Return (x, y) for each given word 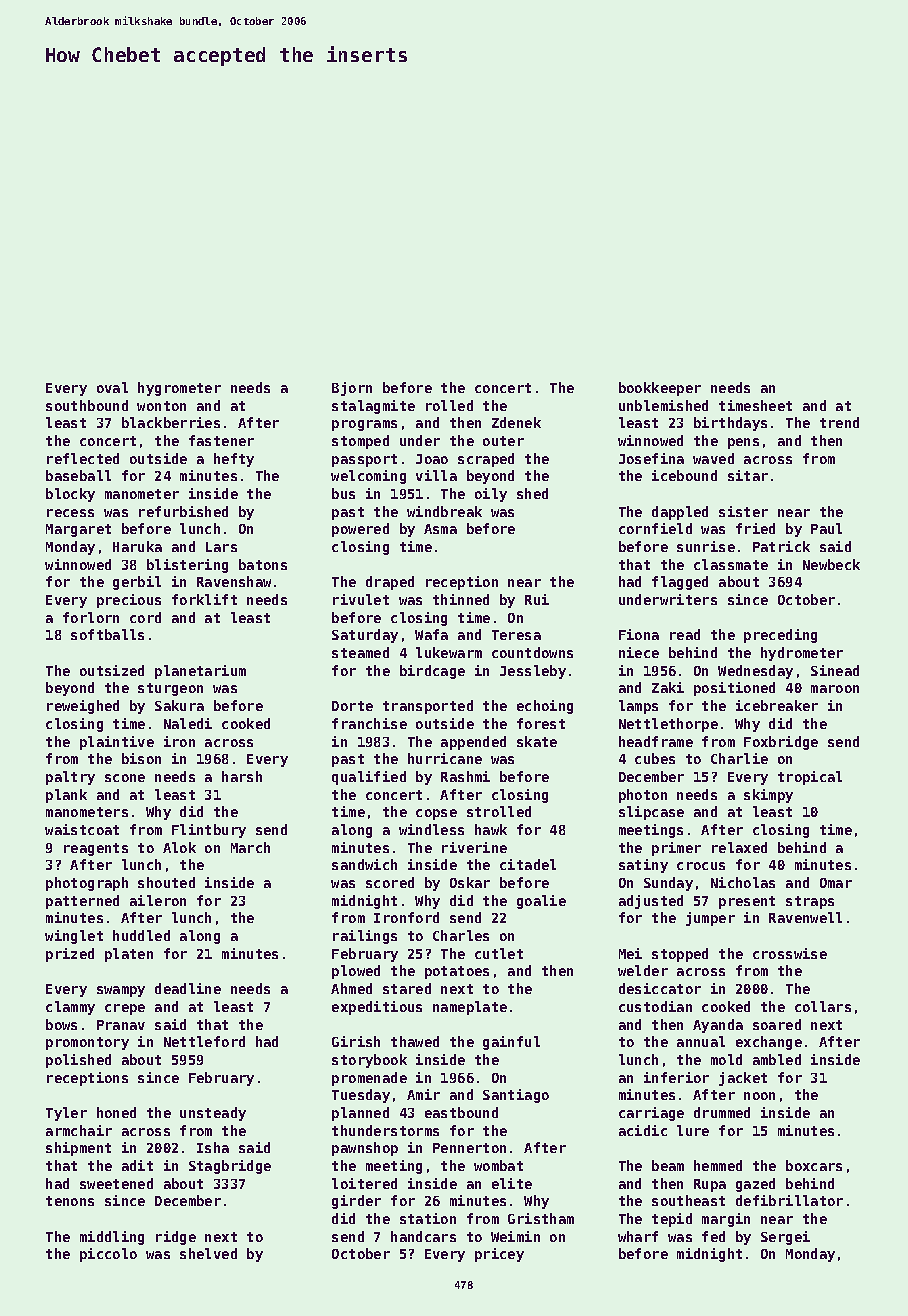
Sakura (179, 705)
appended (473, 743)
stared (407, 988)
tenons (70, 1201)
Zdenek (516, 422)
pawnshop (365, 1149)
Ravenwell (805, 917)
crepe (125, 1009)
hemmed (718, 1165)
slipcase (651, 813)
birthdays (730, 424)
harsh (242, 776)
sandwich (364, 864)
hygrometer (179, 389)
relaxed (739, 847)
